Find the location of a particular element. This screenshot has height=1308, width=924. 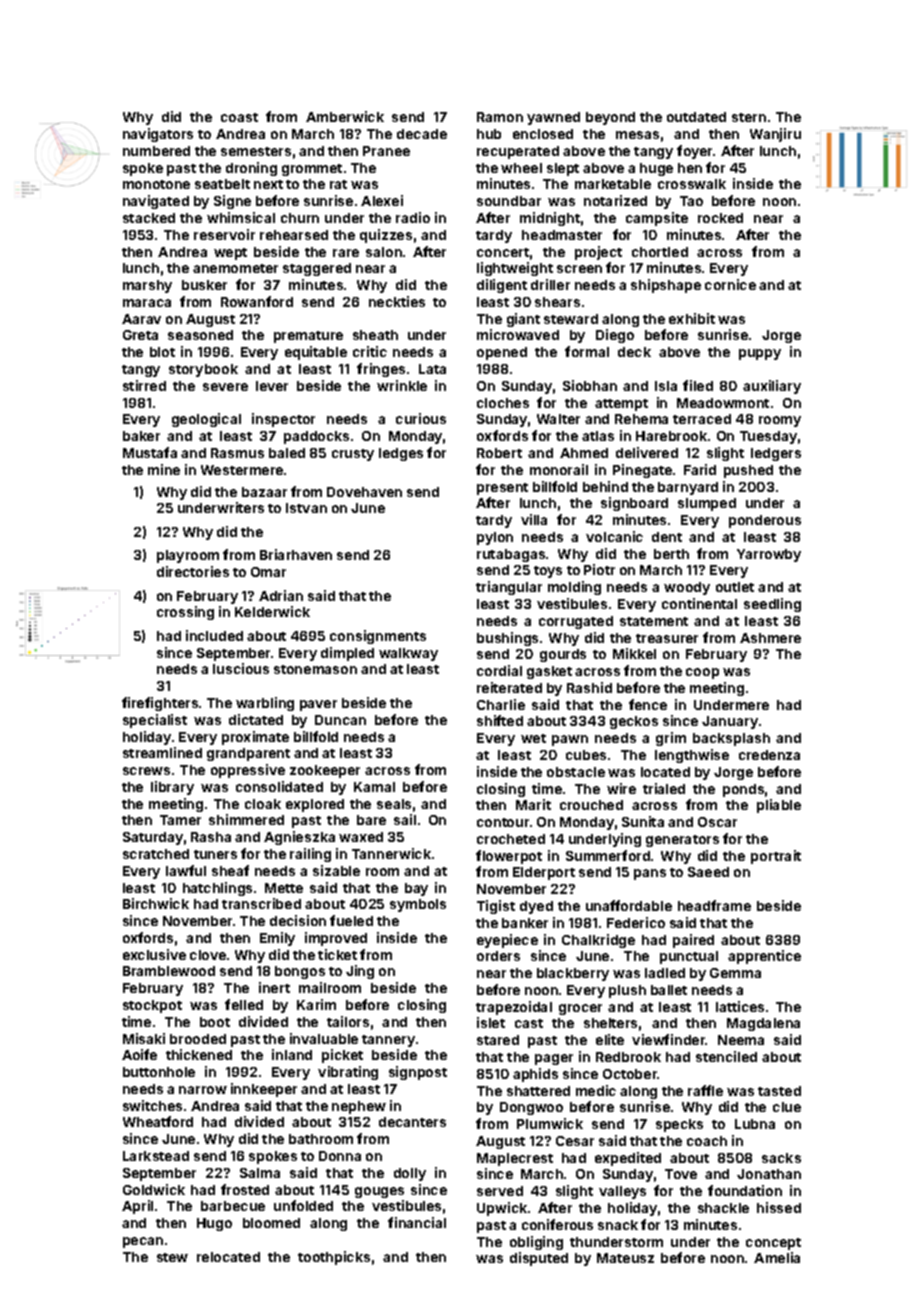

portrait is located at coordinates (776, 857).
